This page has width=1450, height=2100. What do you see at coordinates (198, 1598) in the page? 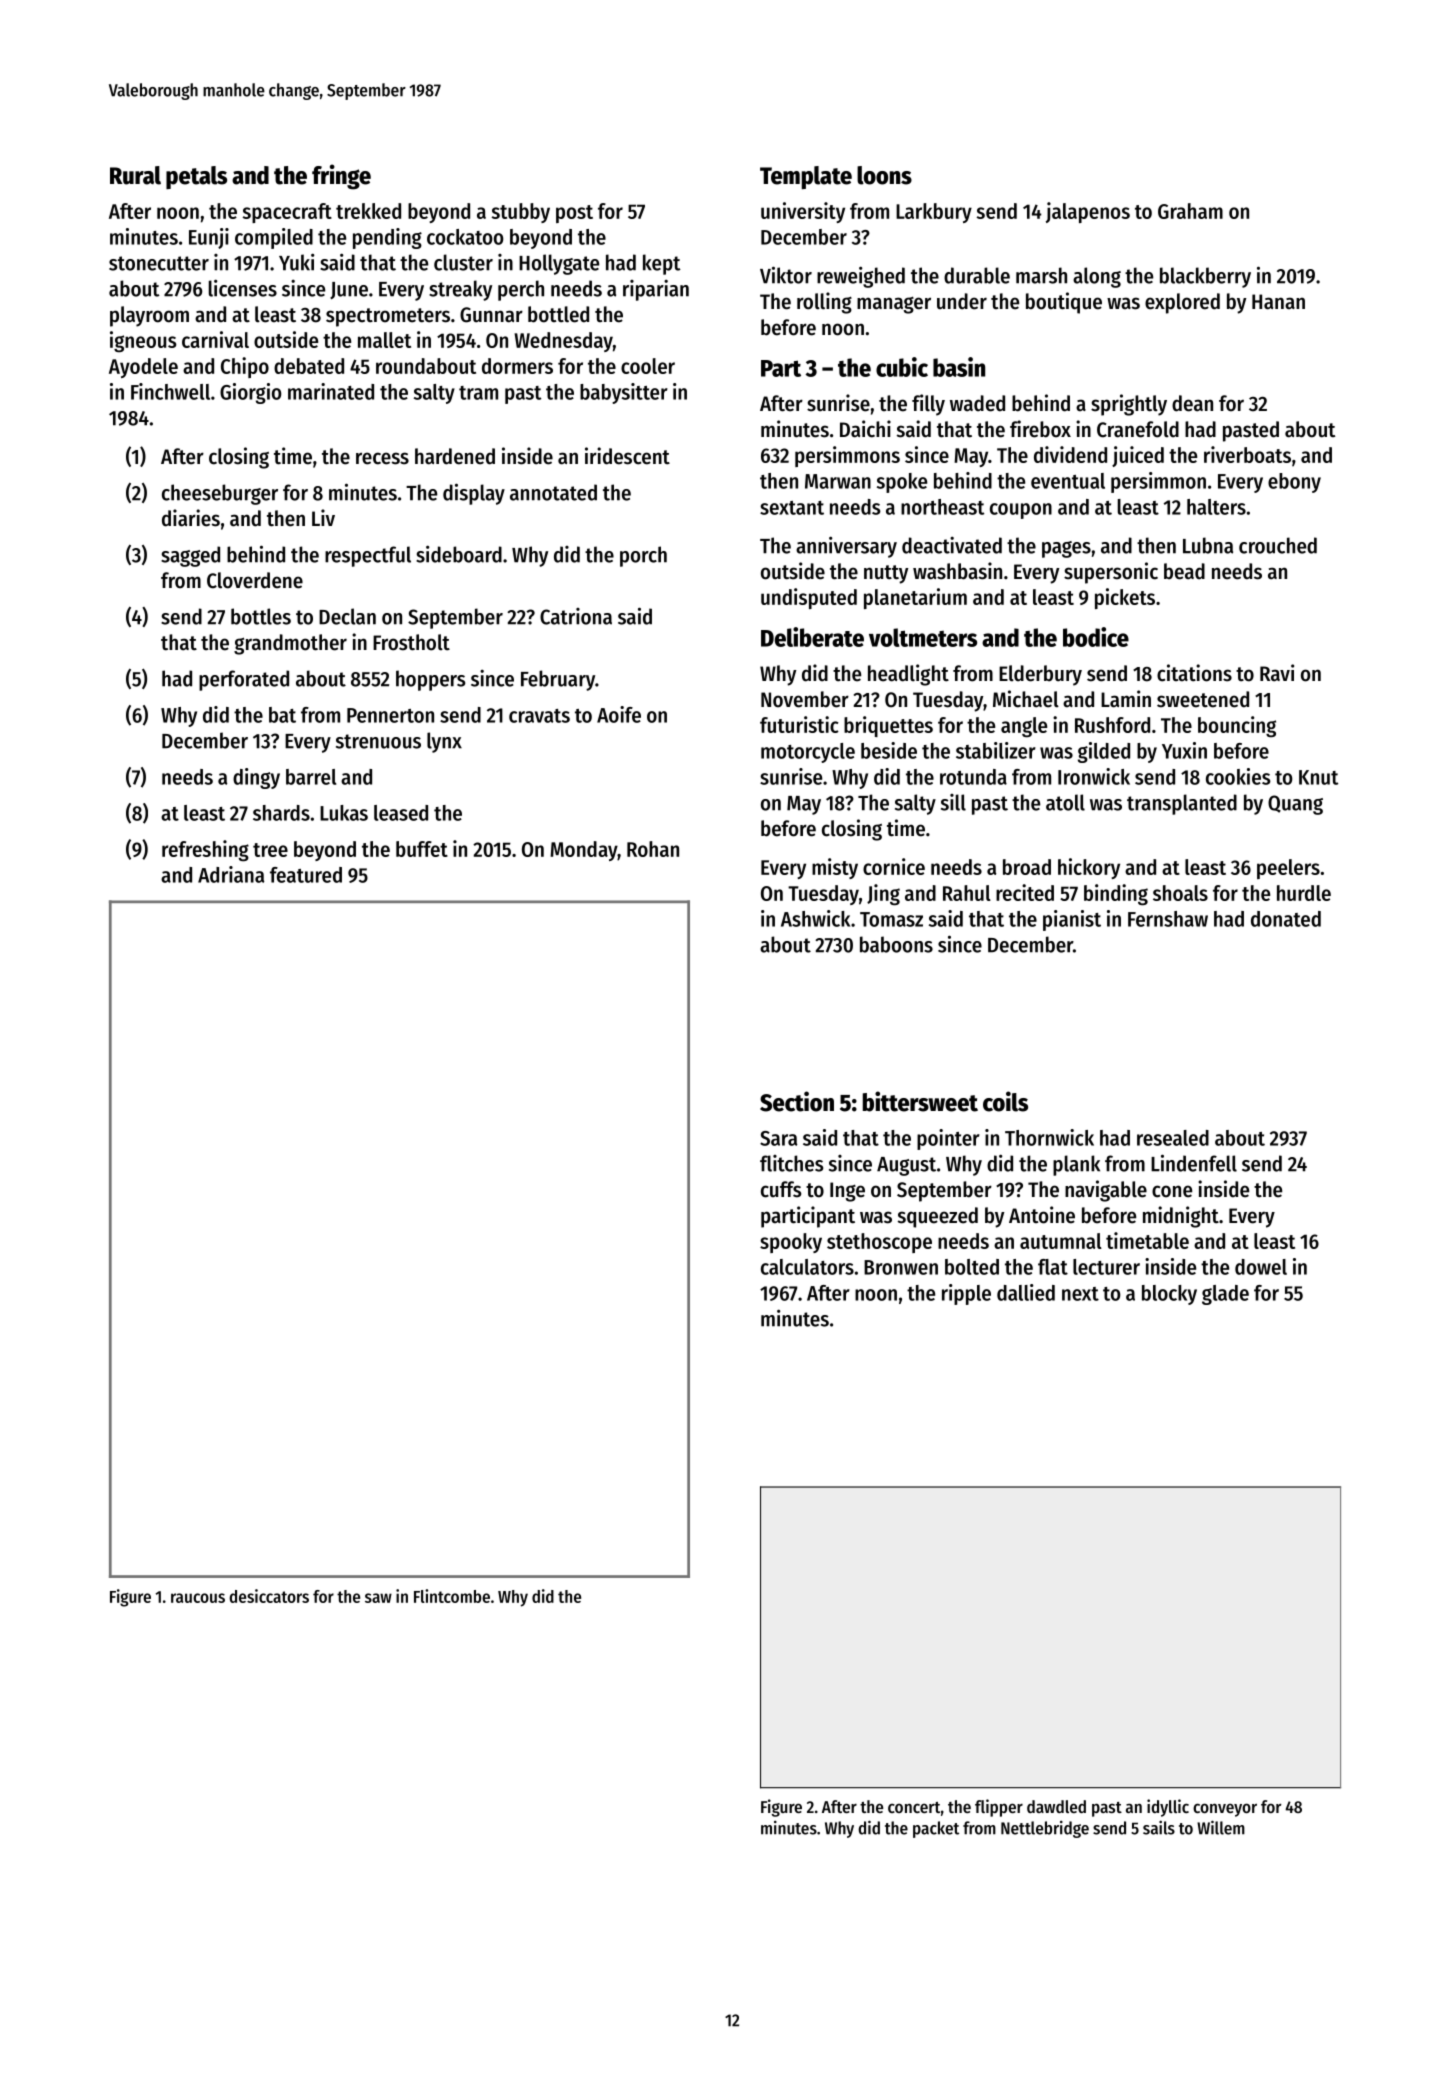
I see `raucous` at bounding box center [198, 1598].
